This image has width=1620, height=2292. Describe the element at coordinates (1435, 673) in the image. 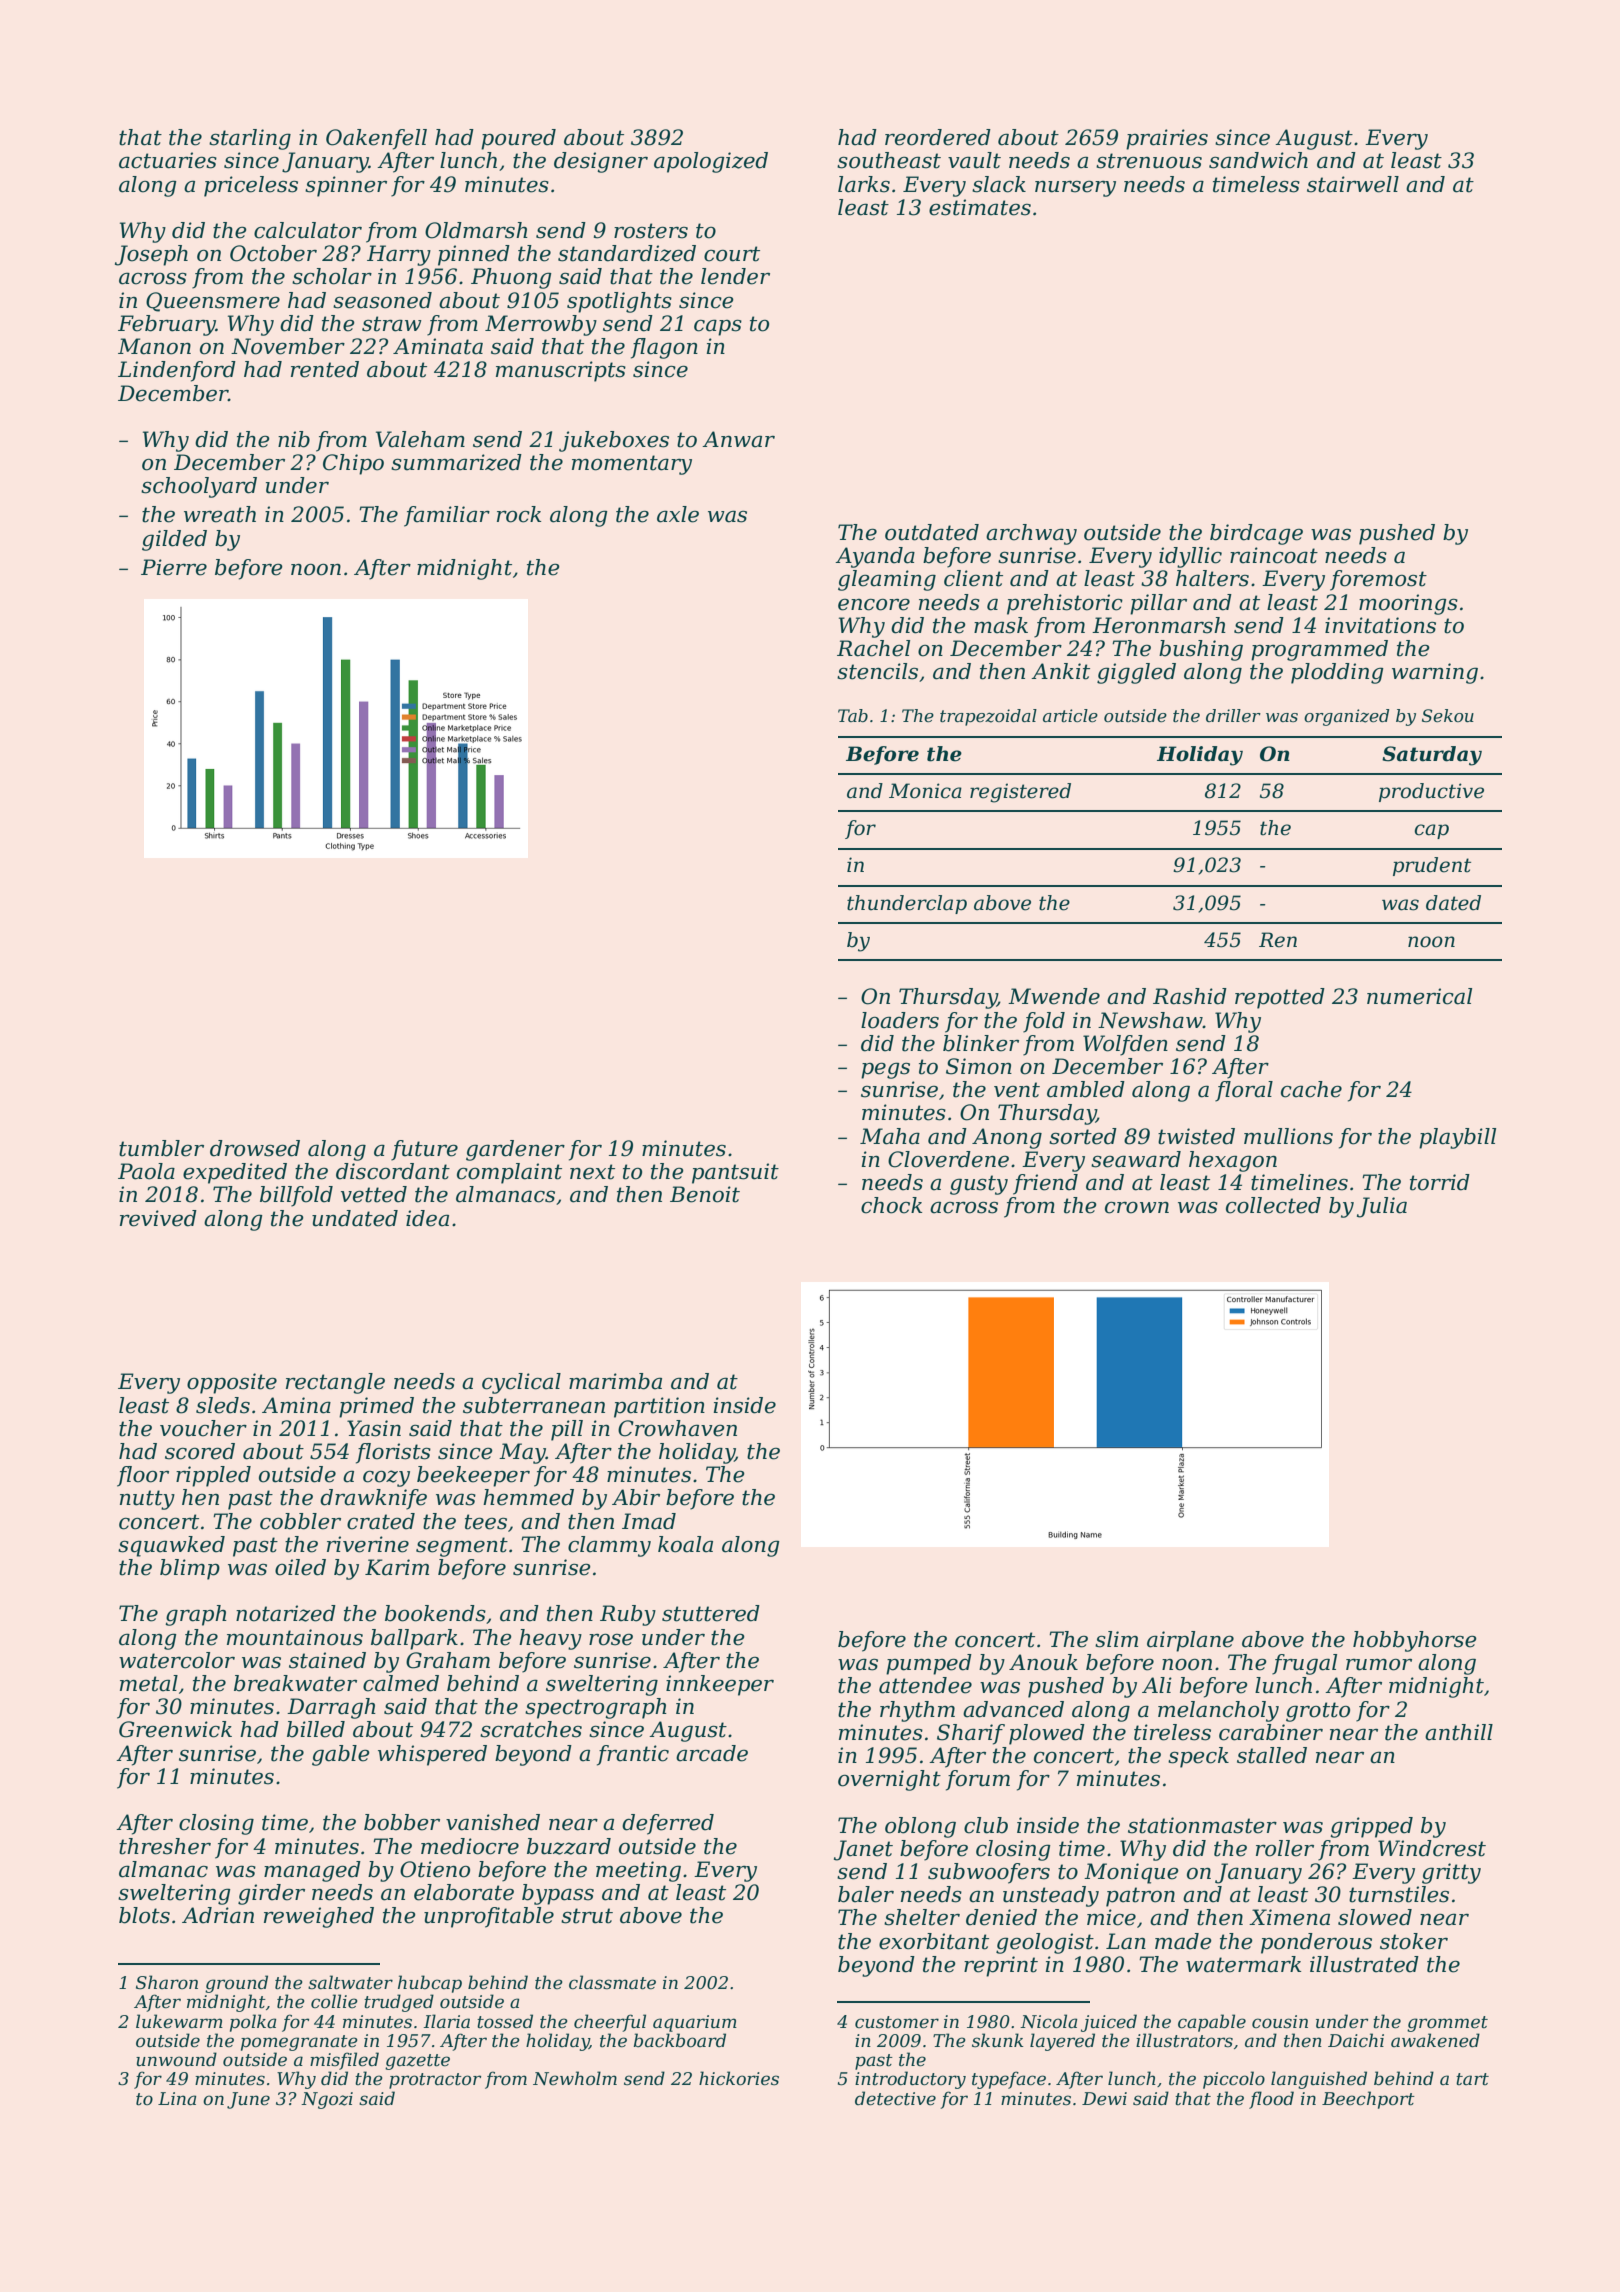

I see `warning` at that location.
